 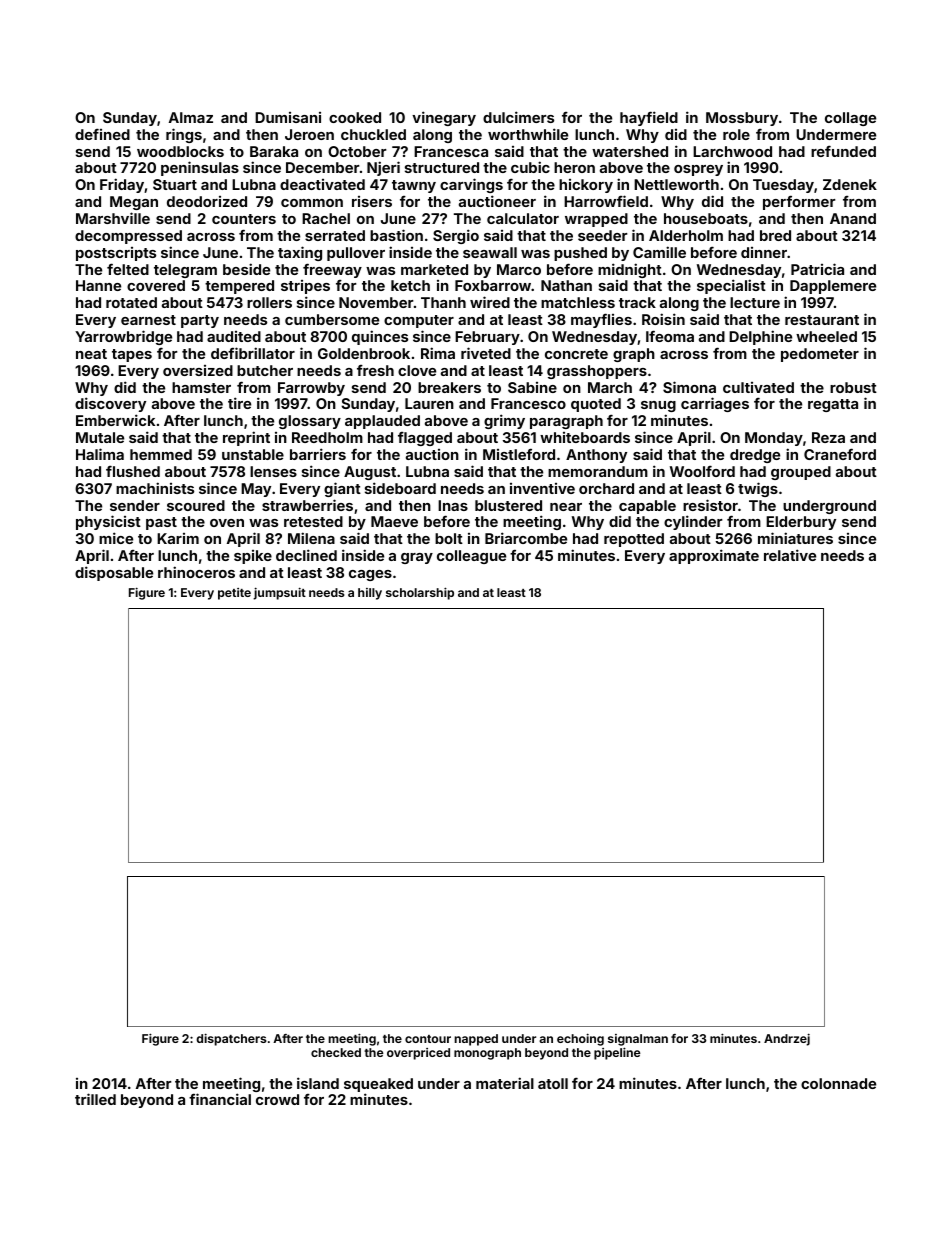 What do you see at coordinates (580, 1039) in the image?
I see `echoing` at bounding box center [580, 1039].
